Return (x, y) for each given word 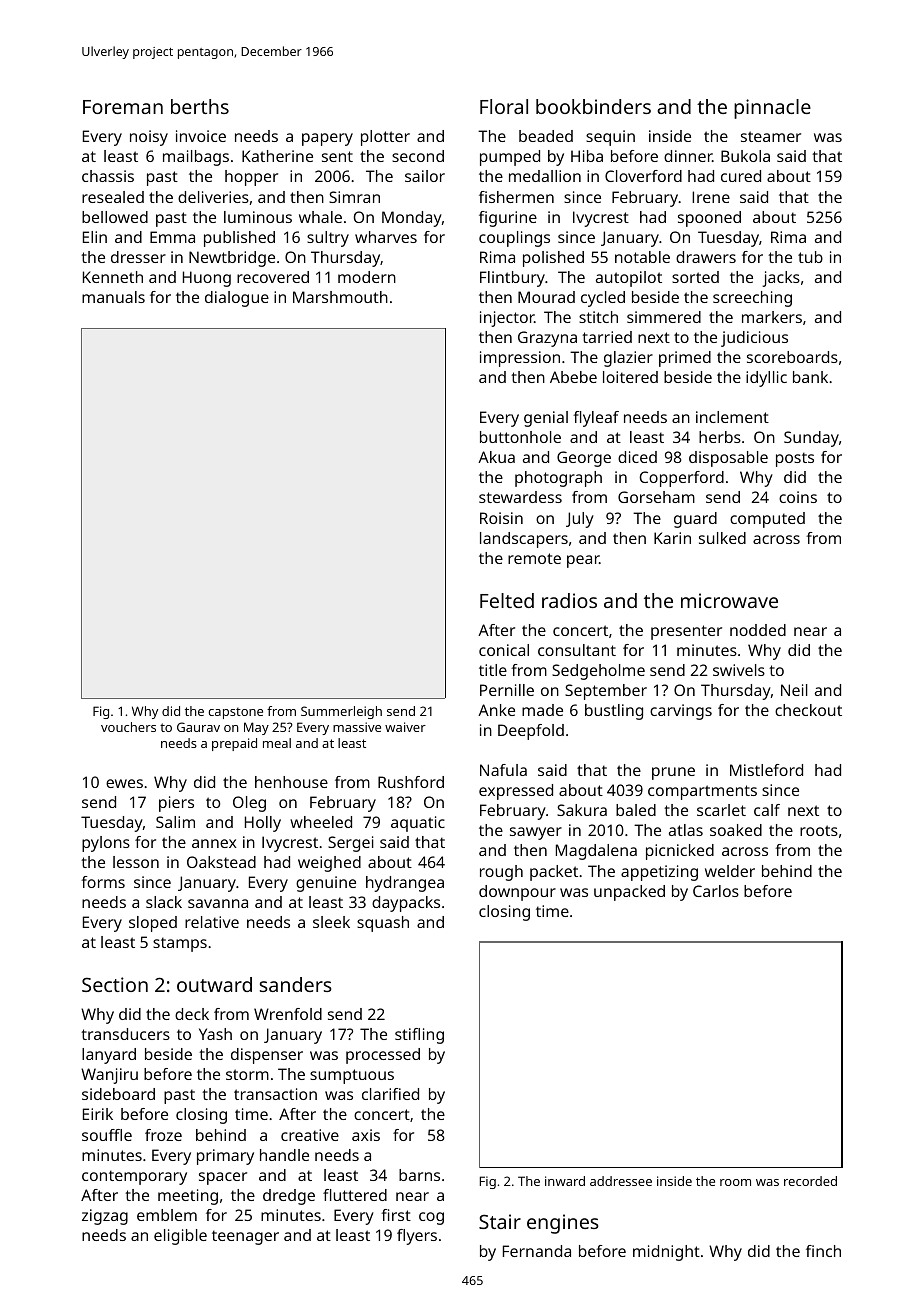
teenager (245, 1237)
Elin (95, 237)
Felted (507, 600)
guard (695, 520)
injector (507, 319)
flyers (417, 1237)
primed (685, 359)
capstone (235, 713)
